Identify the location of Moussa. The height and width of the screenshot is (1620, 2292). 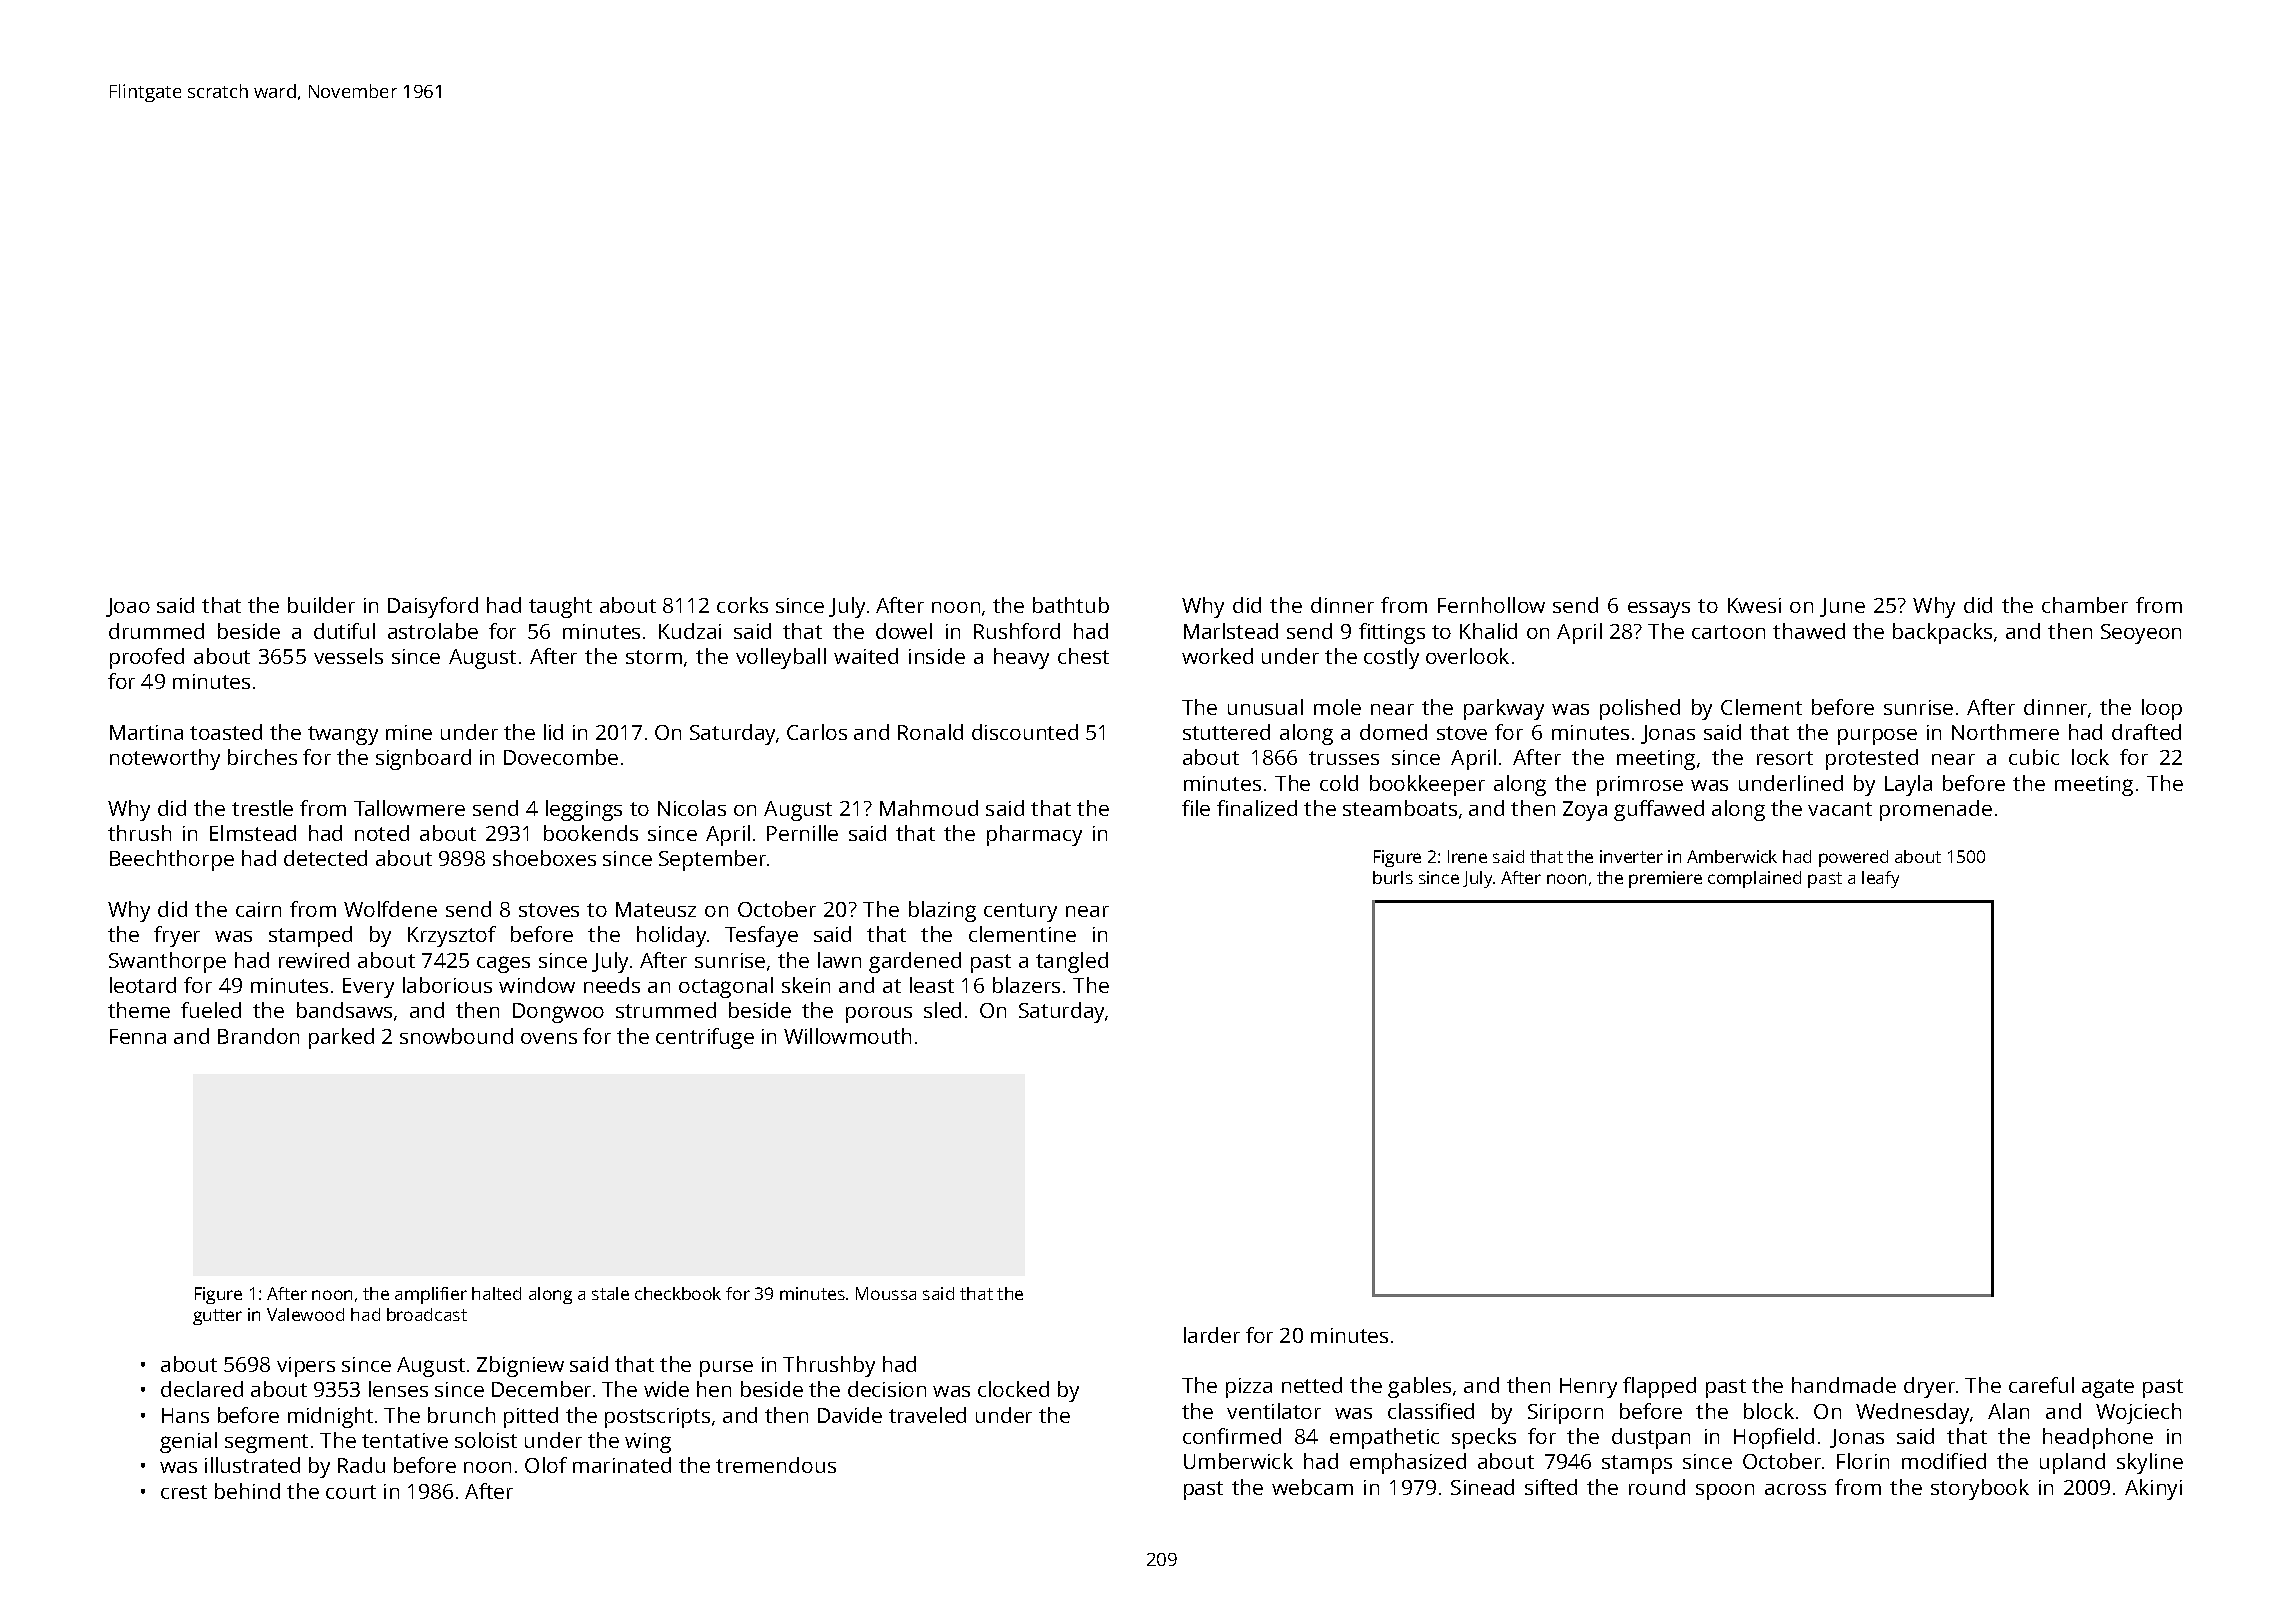
(886, 1293).
